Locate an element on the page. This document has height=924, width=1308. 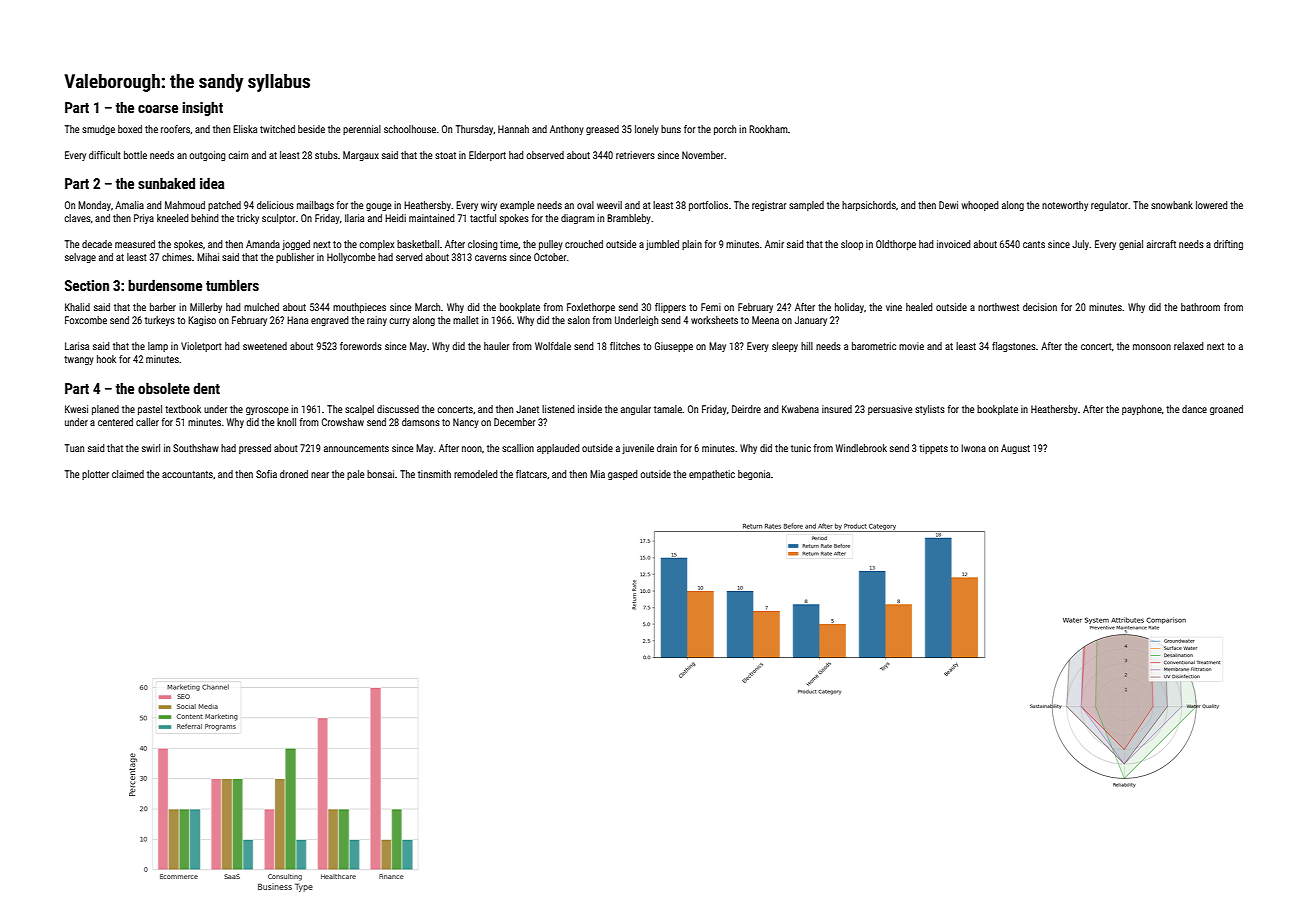
monsoon is located at coordinates (1152, 347).
